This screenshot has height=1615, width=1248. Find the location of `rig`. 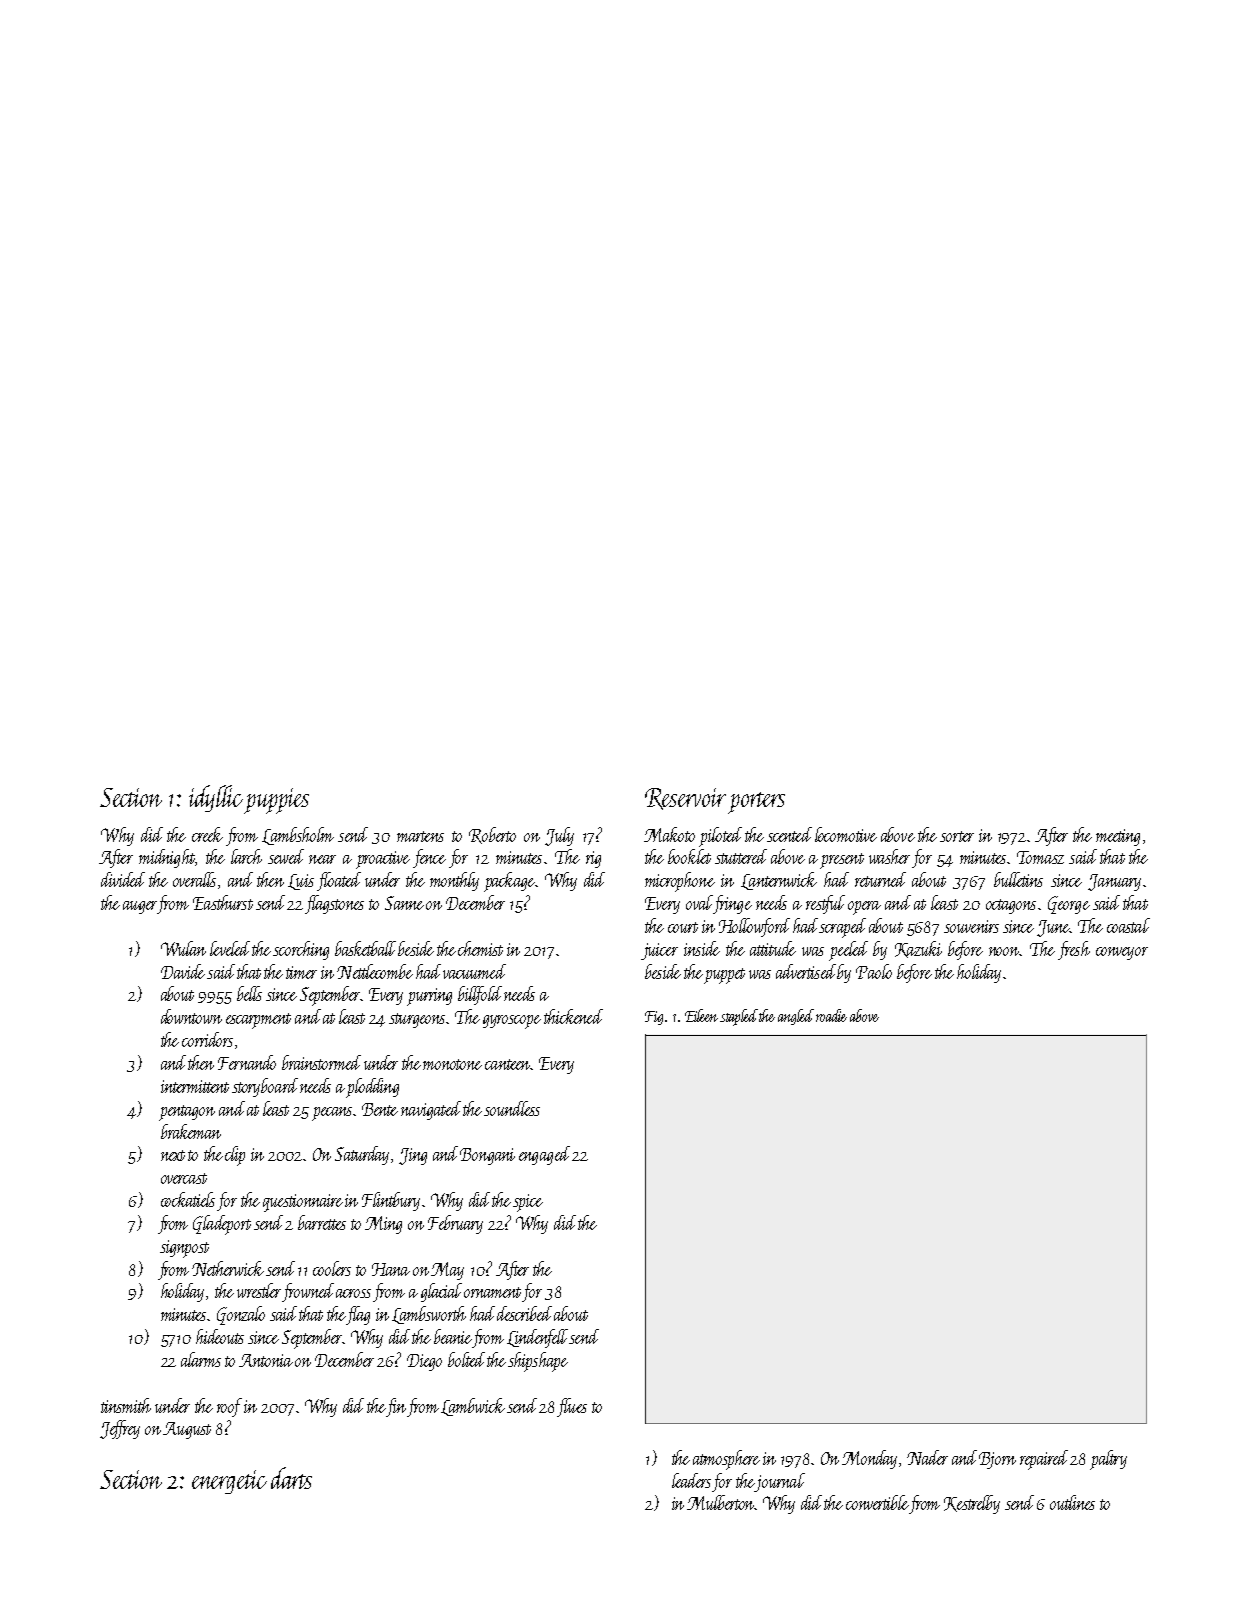

rig is located at coordinates (593, 859).
